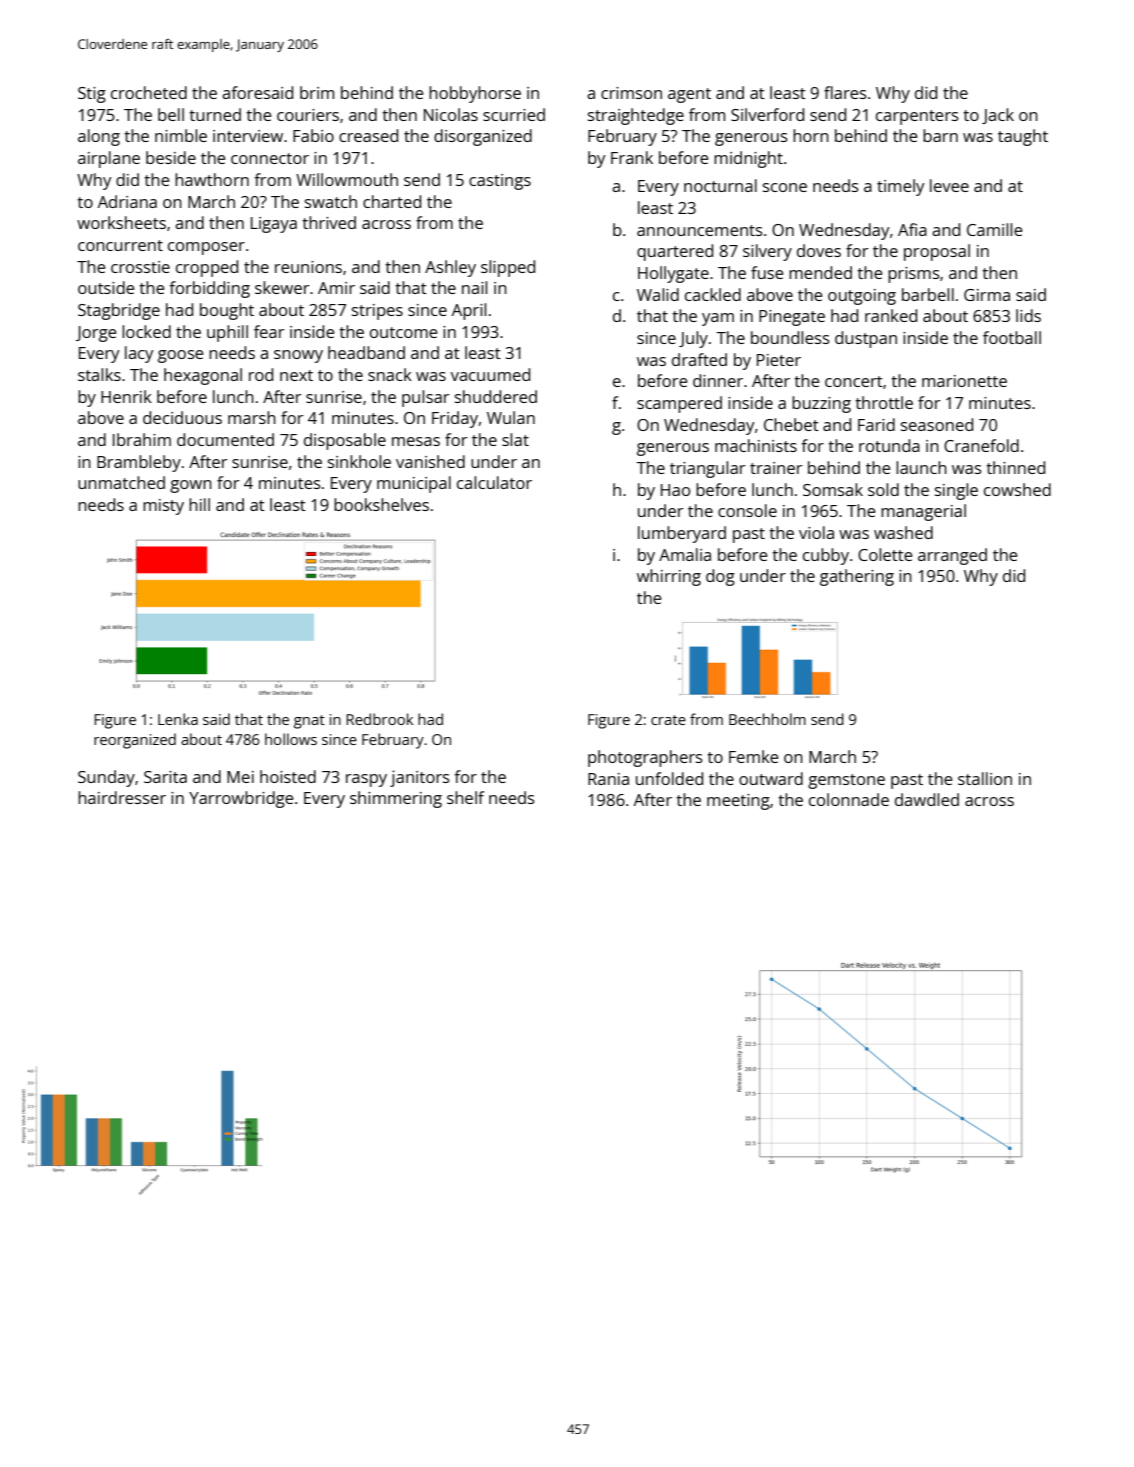 The height and width of the page is (1467, 1134). What do you see at coordinates (163, 507) in the page?
I see `misty` at bounding box center [163, 507].
